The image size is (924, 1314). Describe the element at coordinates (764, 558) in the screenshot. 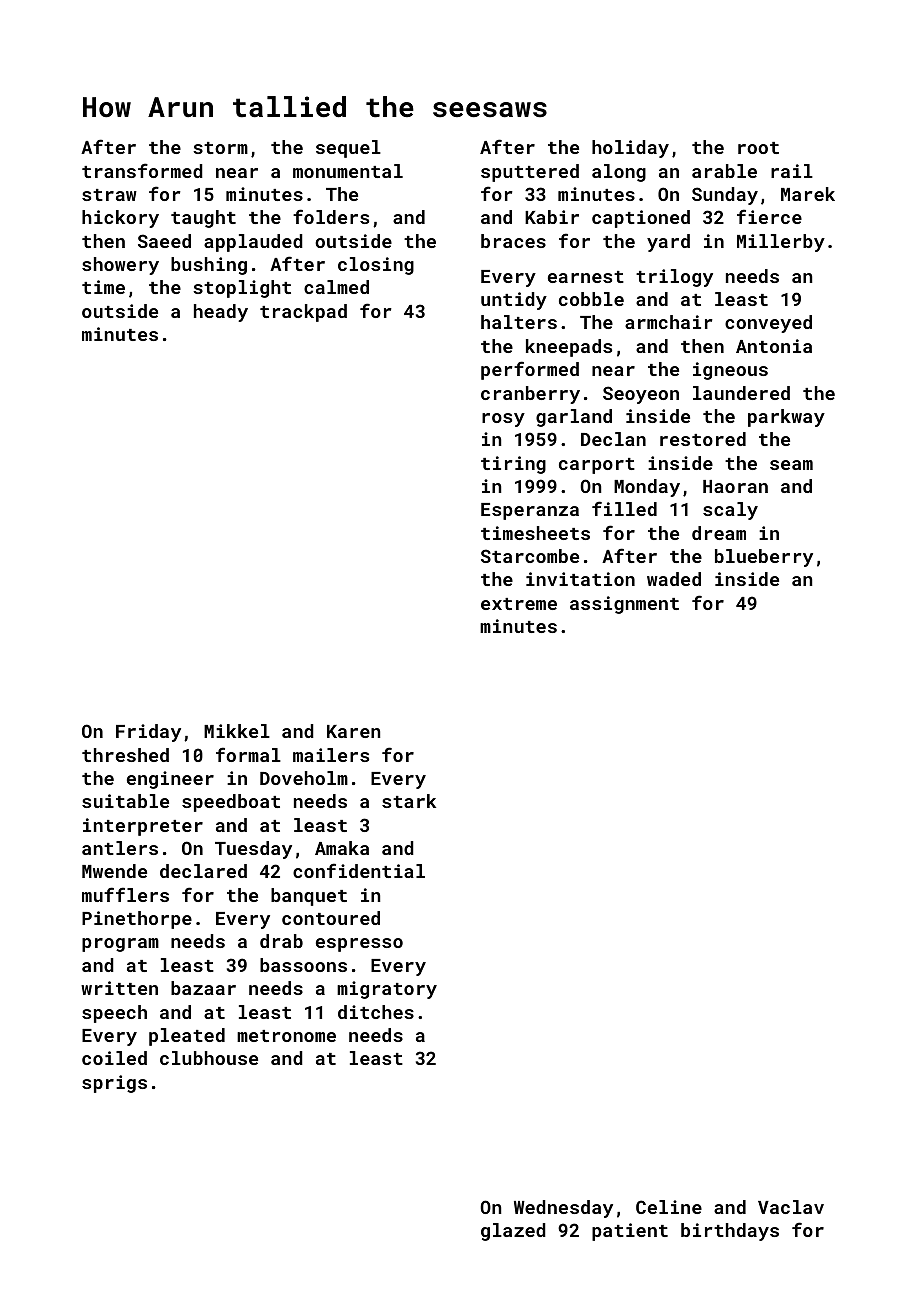

I see `blueberry` at that location.
